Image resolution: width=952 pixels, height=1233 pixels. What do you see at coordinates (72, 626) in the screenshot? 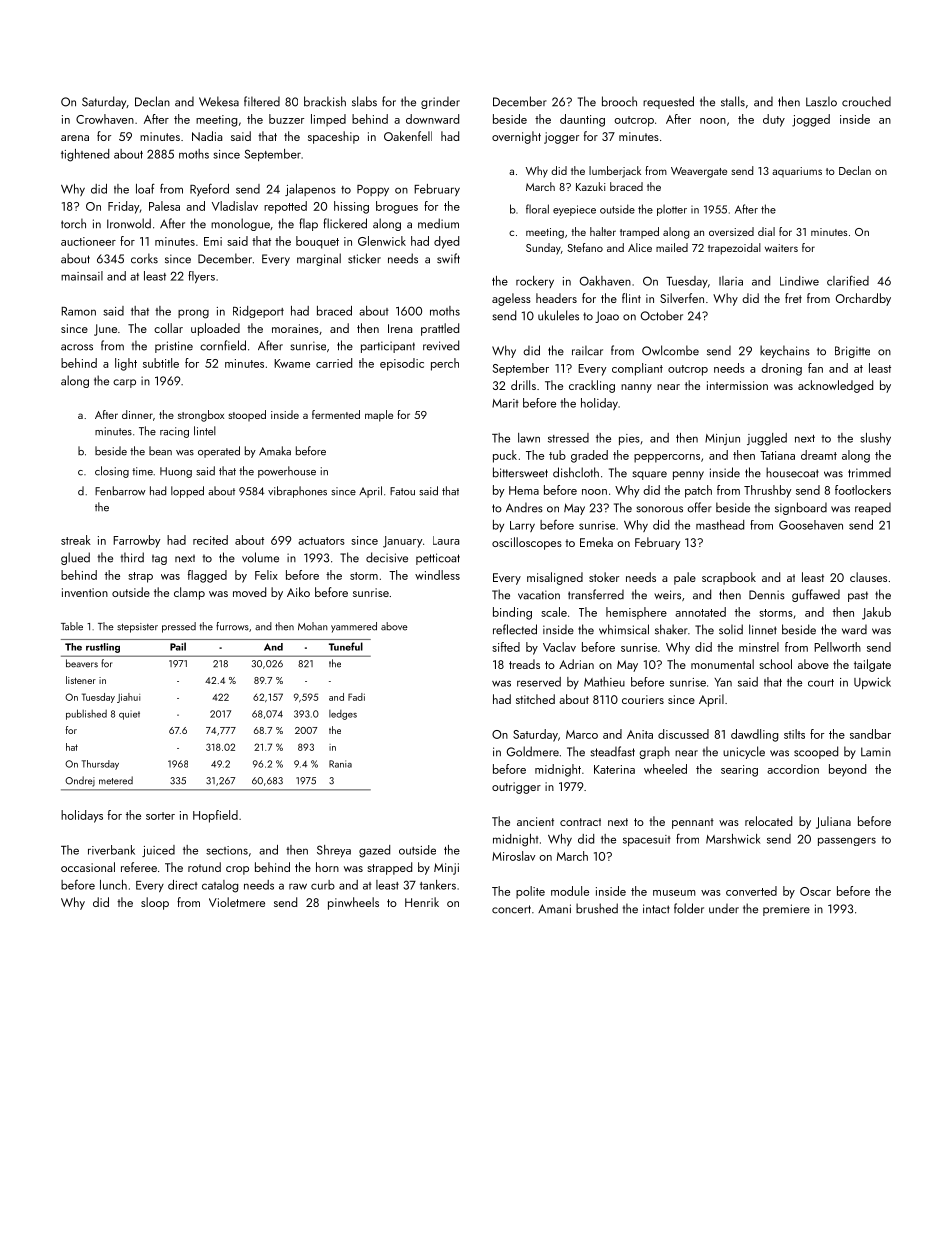
I see `Table` at bounding box center [72, 626].
